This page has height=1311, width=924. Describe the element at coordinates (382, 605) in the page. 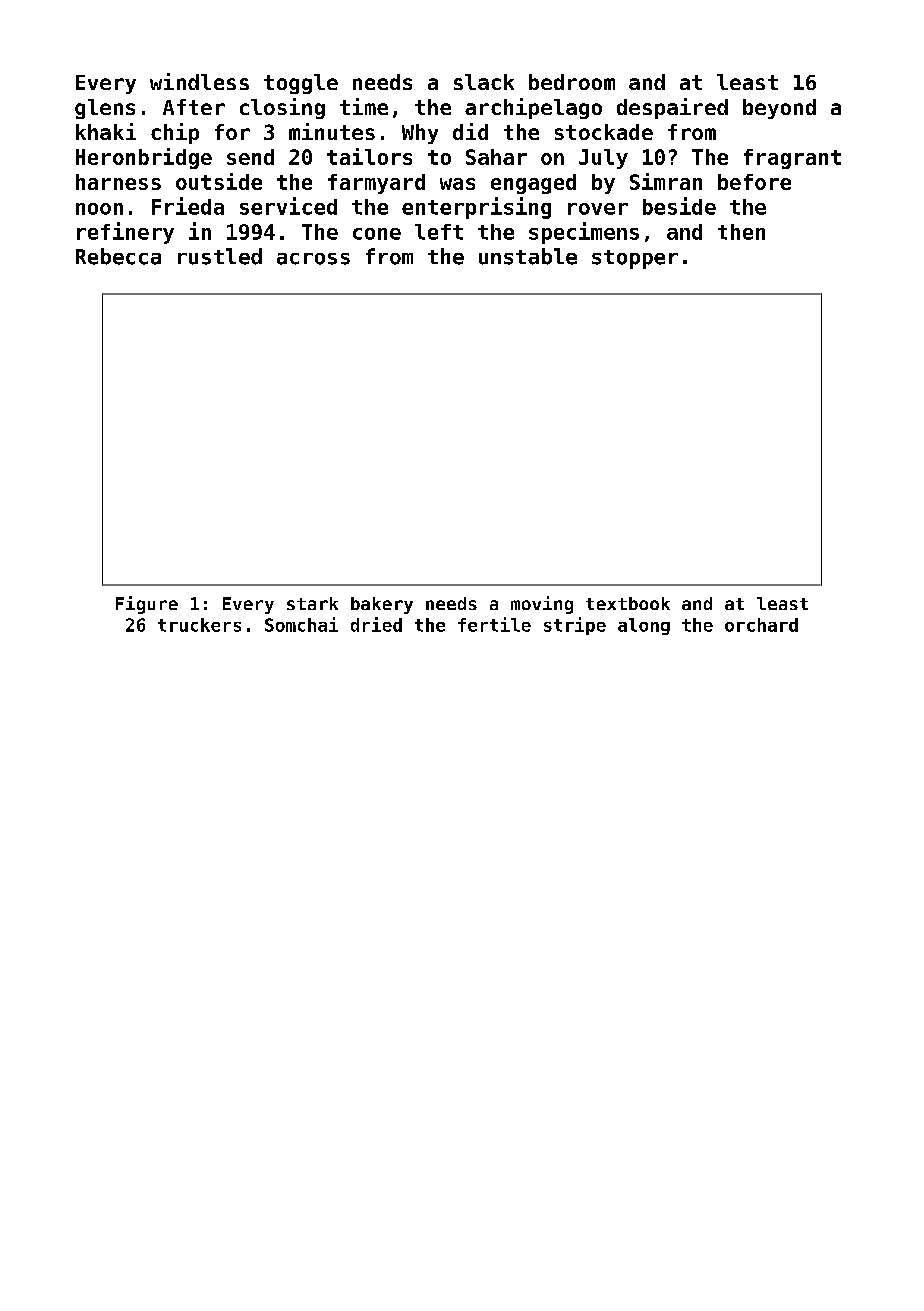

I see `bakery` at that location.
